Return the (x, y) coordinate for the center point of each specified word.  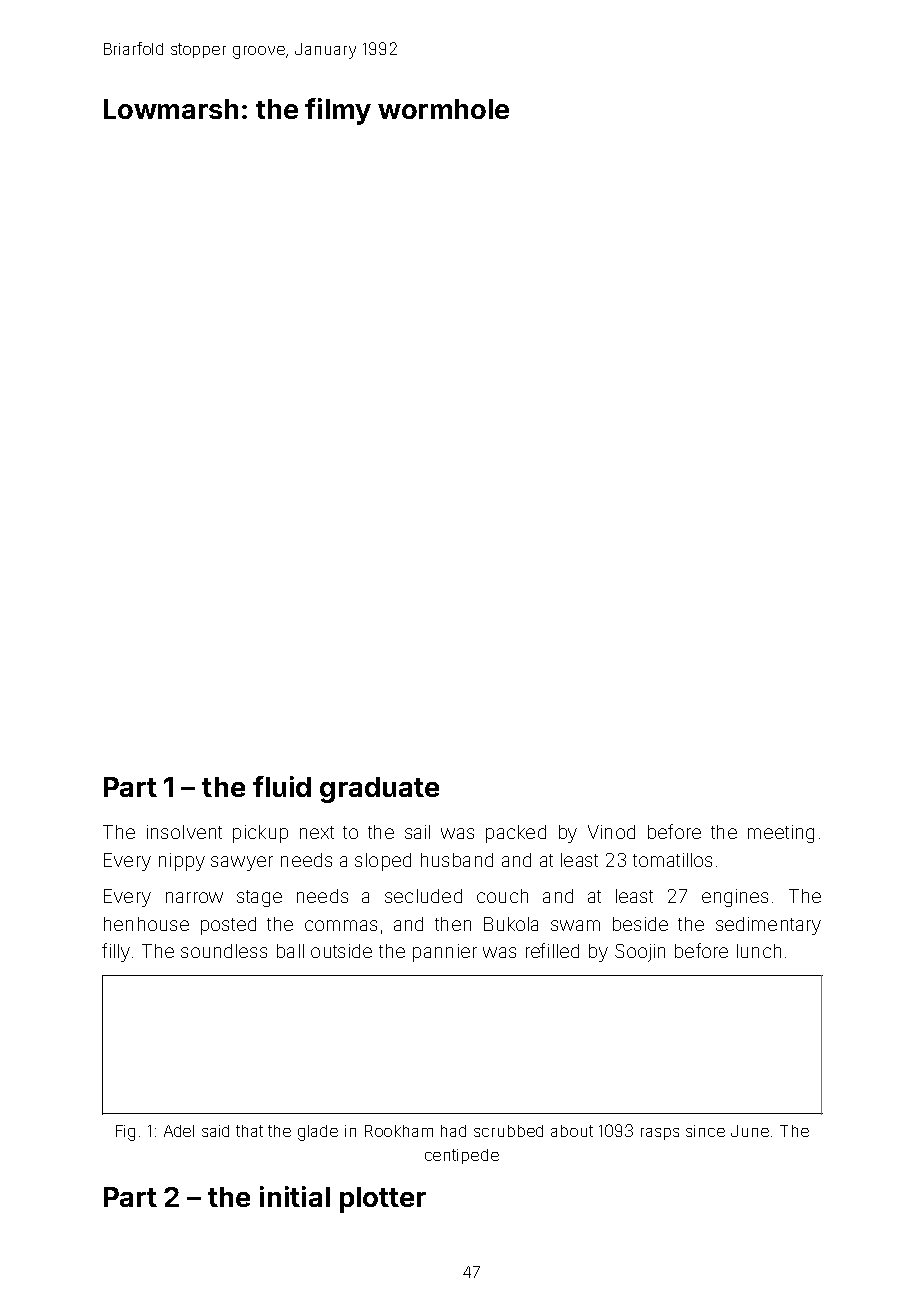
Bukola (511, 924)
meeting (781, 834)
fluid (282, 786)
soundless (224, 951)
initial (295, 1196)
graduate (379, 790)
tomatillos (672, 860)
